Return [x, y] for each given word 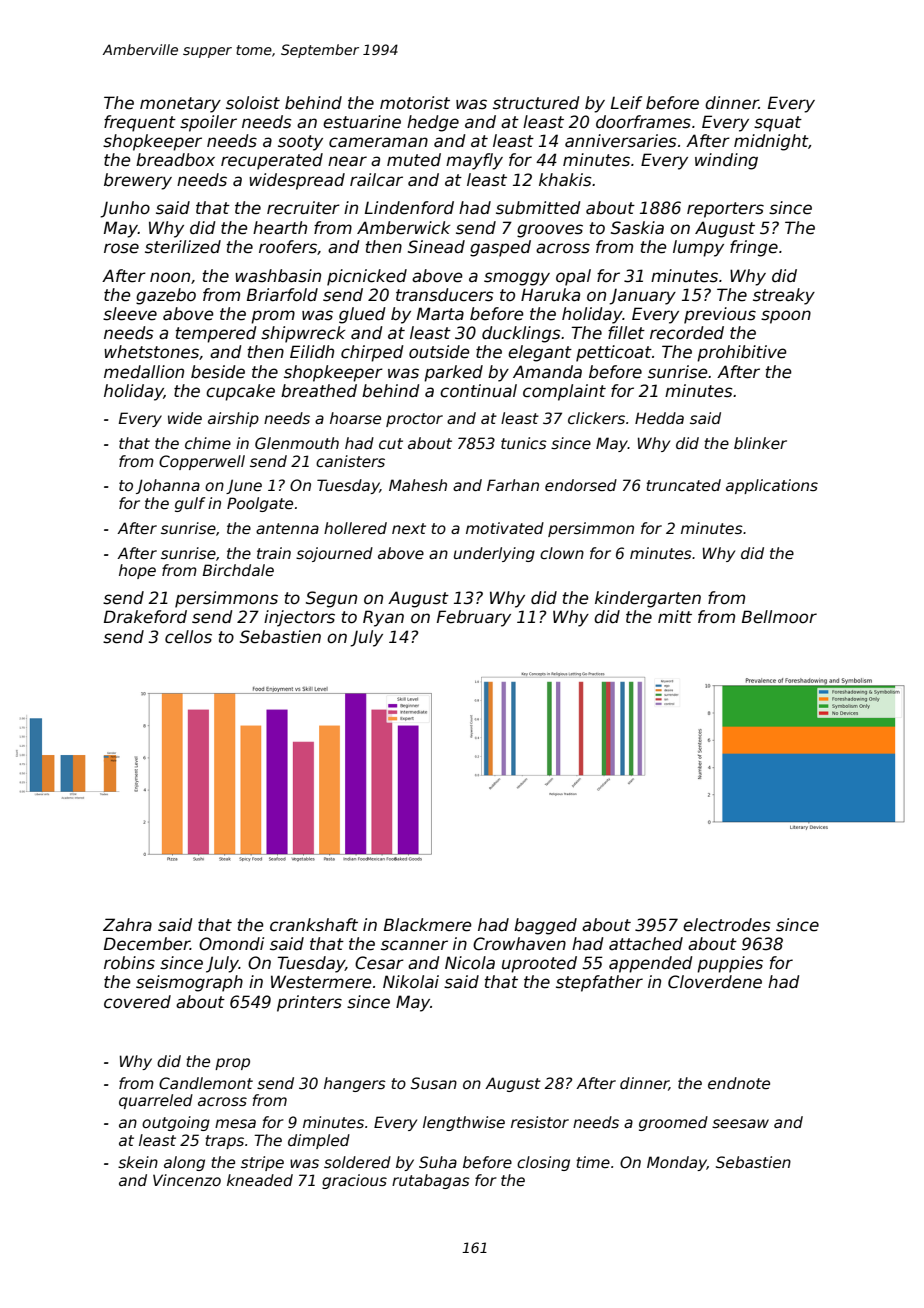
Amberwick [403, 228]
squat [778, 124]
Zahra [127, 925]
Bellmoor [779, 617]
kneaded [260, 1180]
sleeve [130, 314]
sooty [300, 143]
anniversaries [621, 141]
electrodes [727, 925]
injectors [299, 618]
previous [720, 315]
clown [562, 553]
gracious [354, 1181]
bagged [545, 926]
